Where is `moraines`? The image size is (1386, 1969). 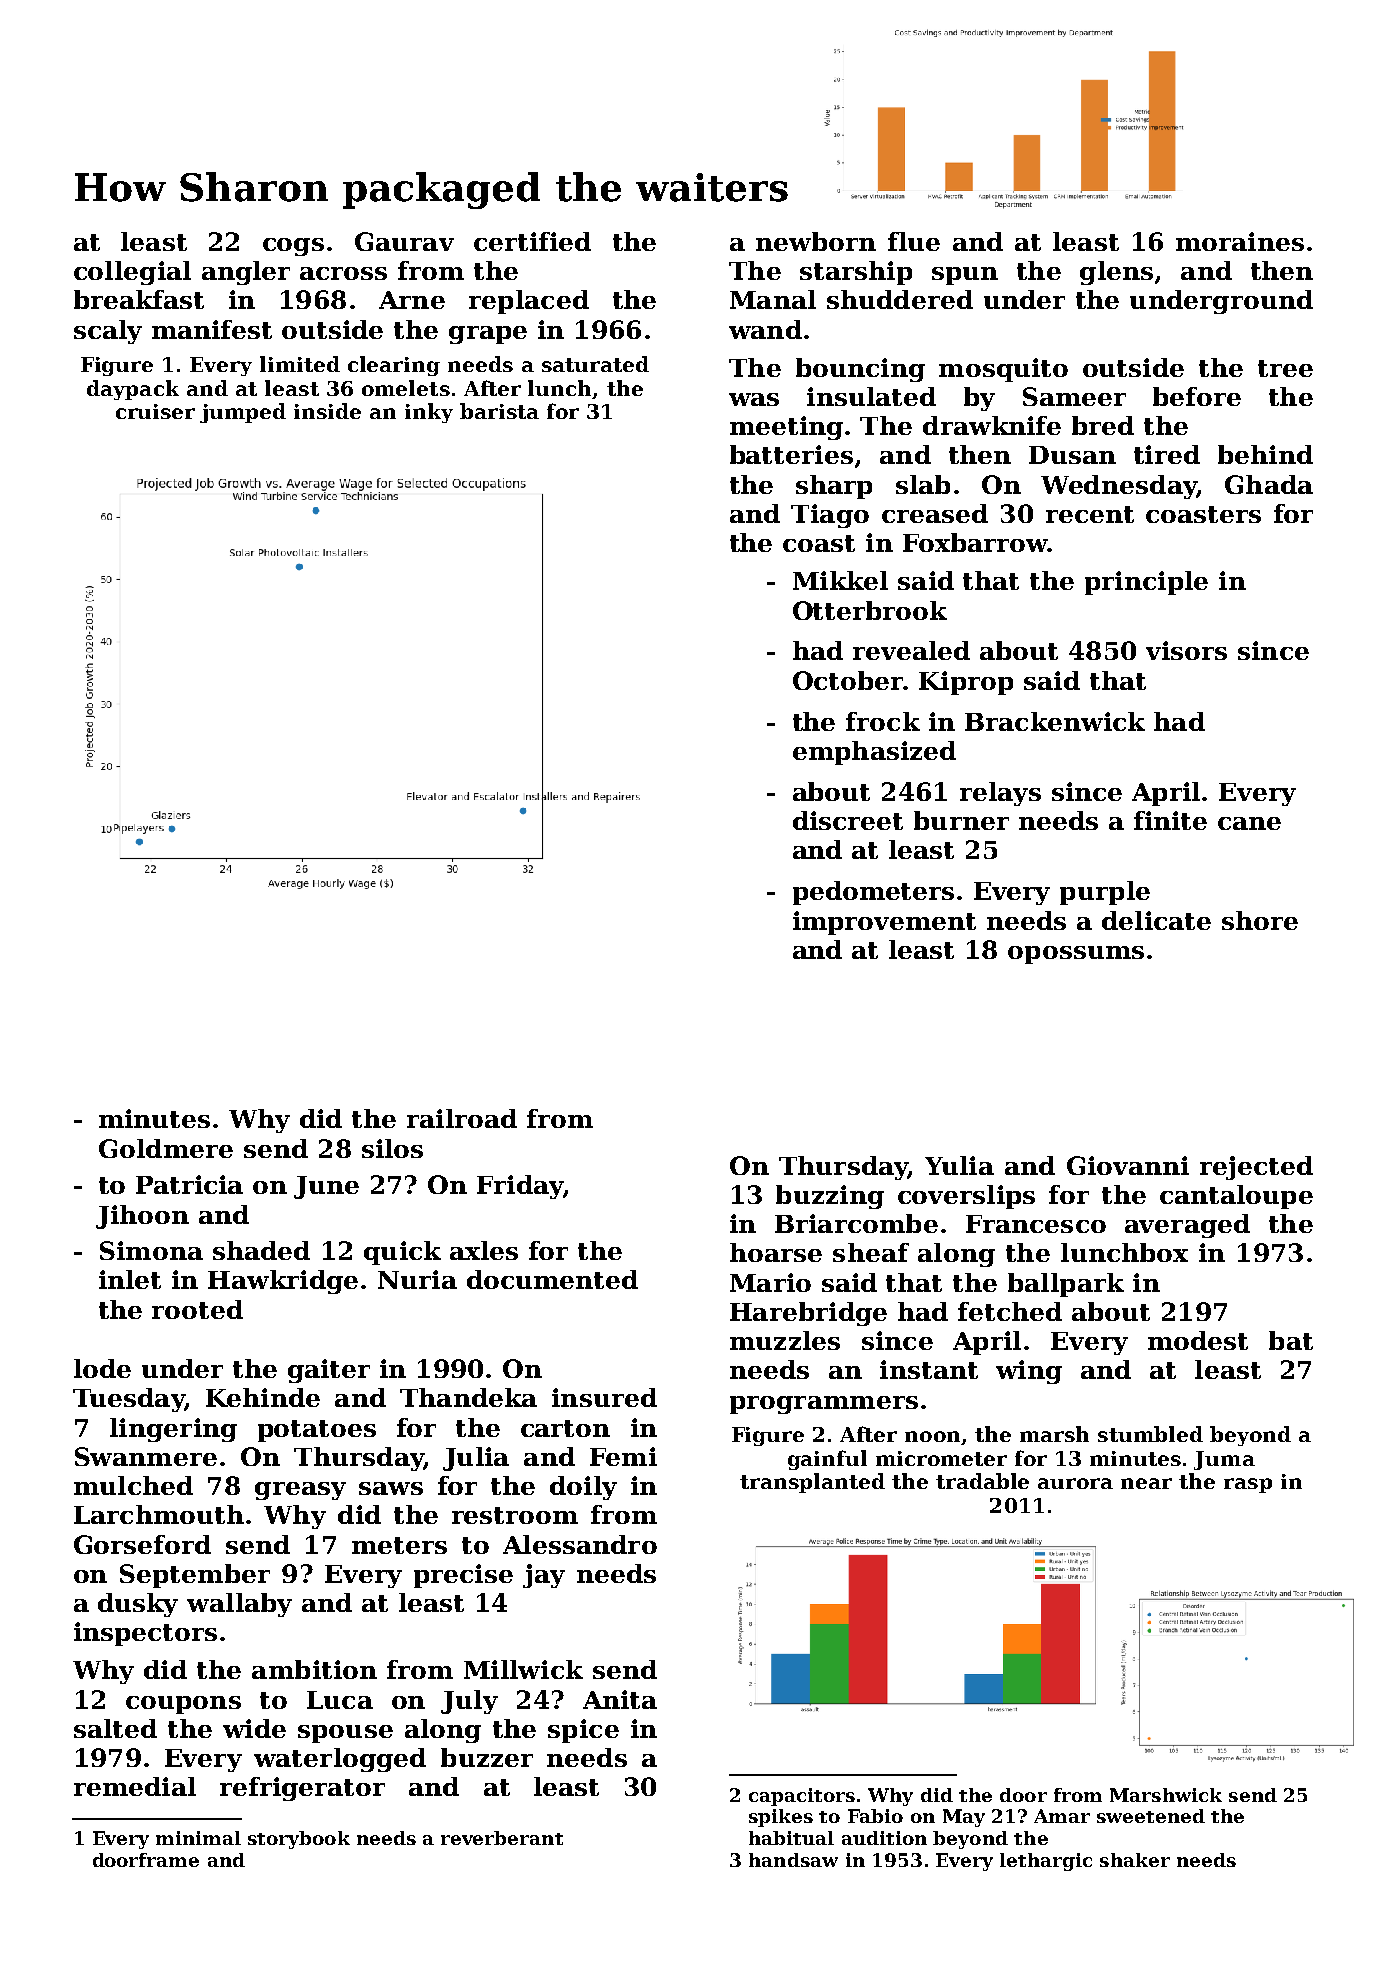 moraines is located at coordinates (1240, 241).
